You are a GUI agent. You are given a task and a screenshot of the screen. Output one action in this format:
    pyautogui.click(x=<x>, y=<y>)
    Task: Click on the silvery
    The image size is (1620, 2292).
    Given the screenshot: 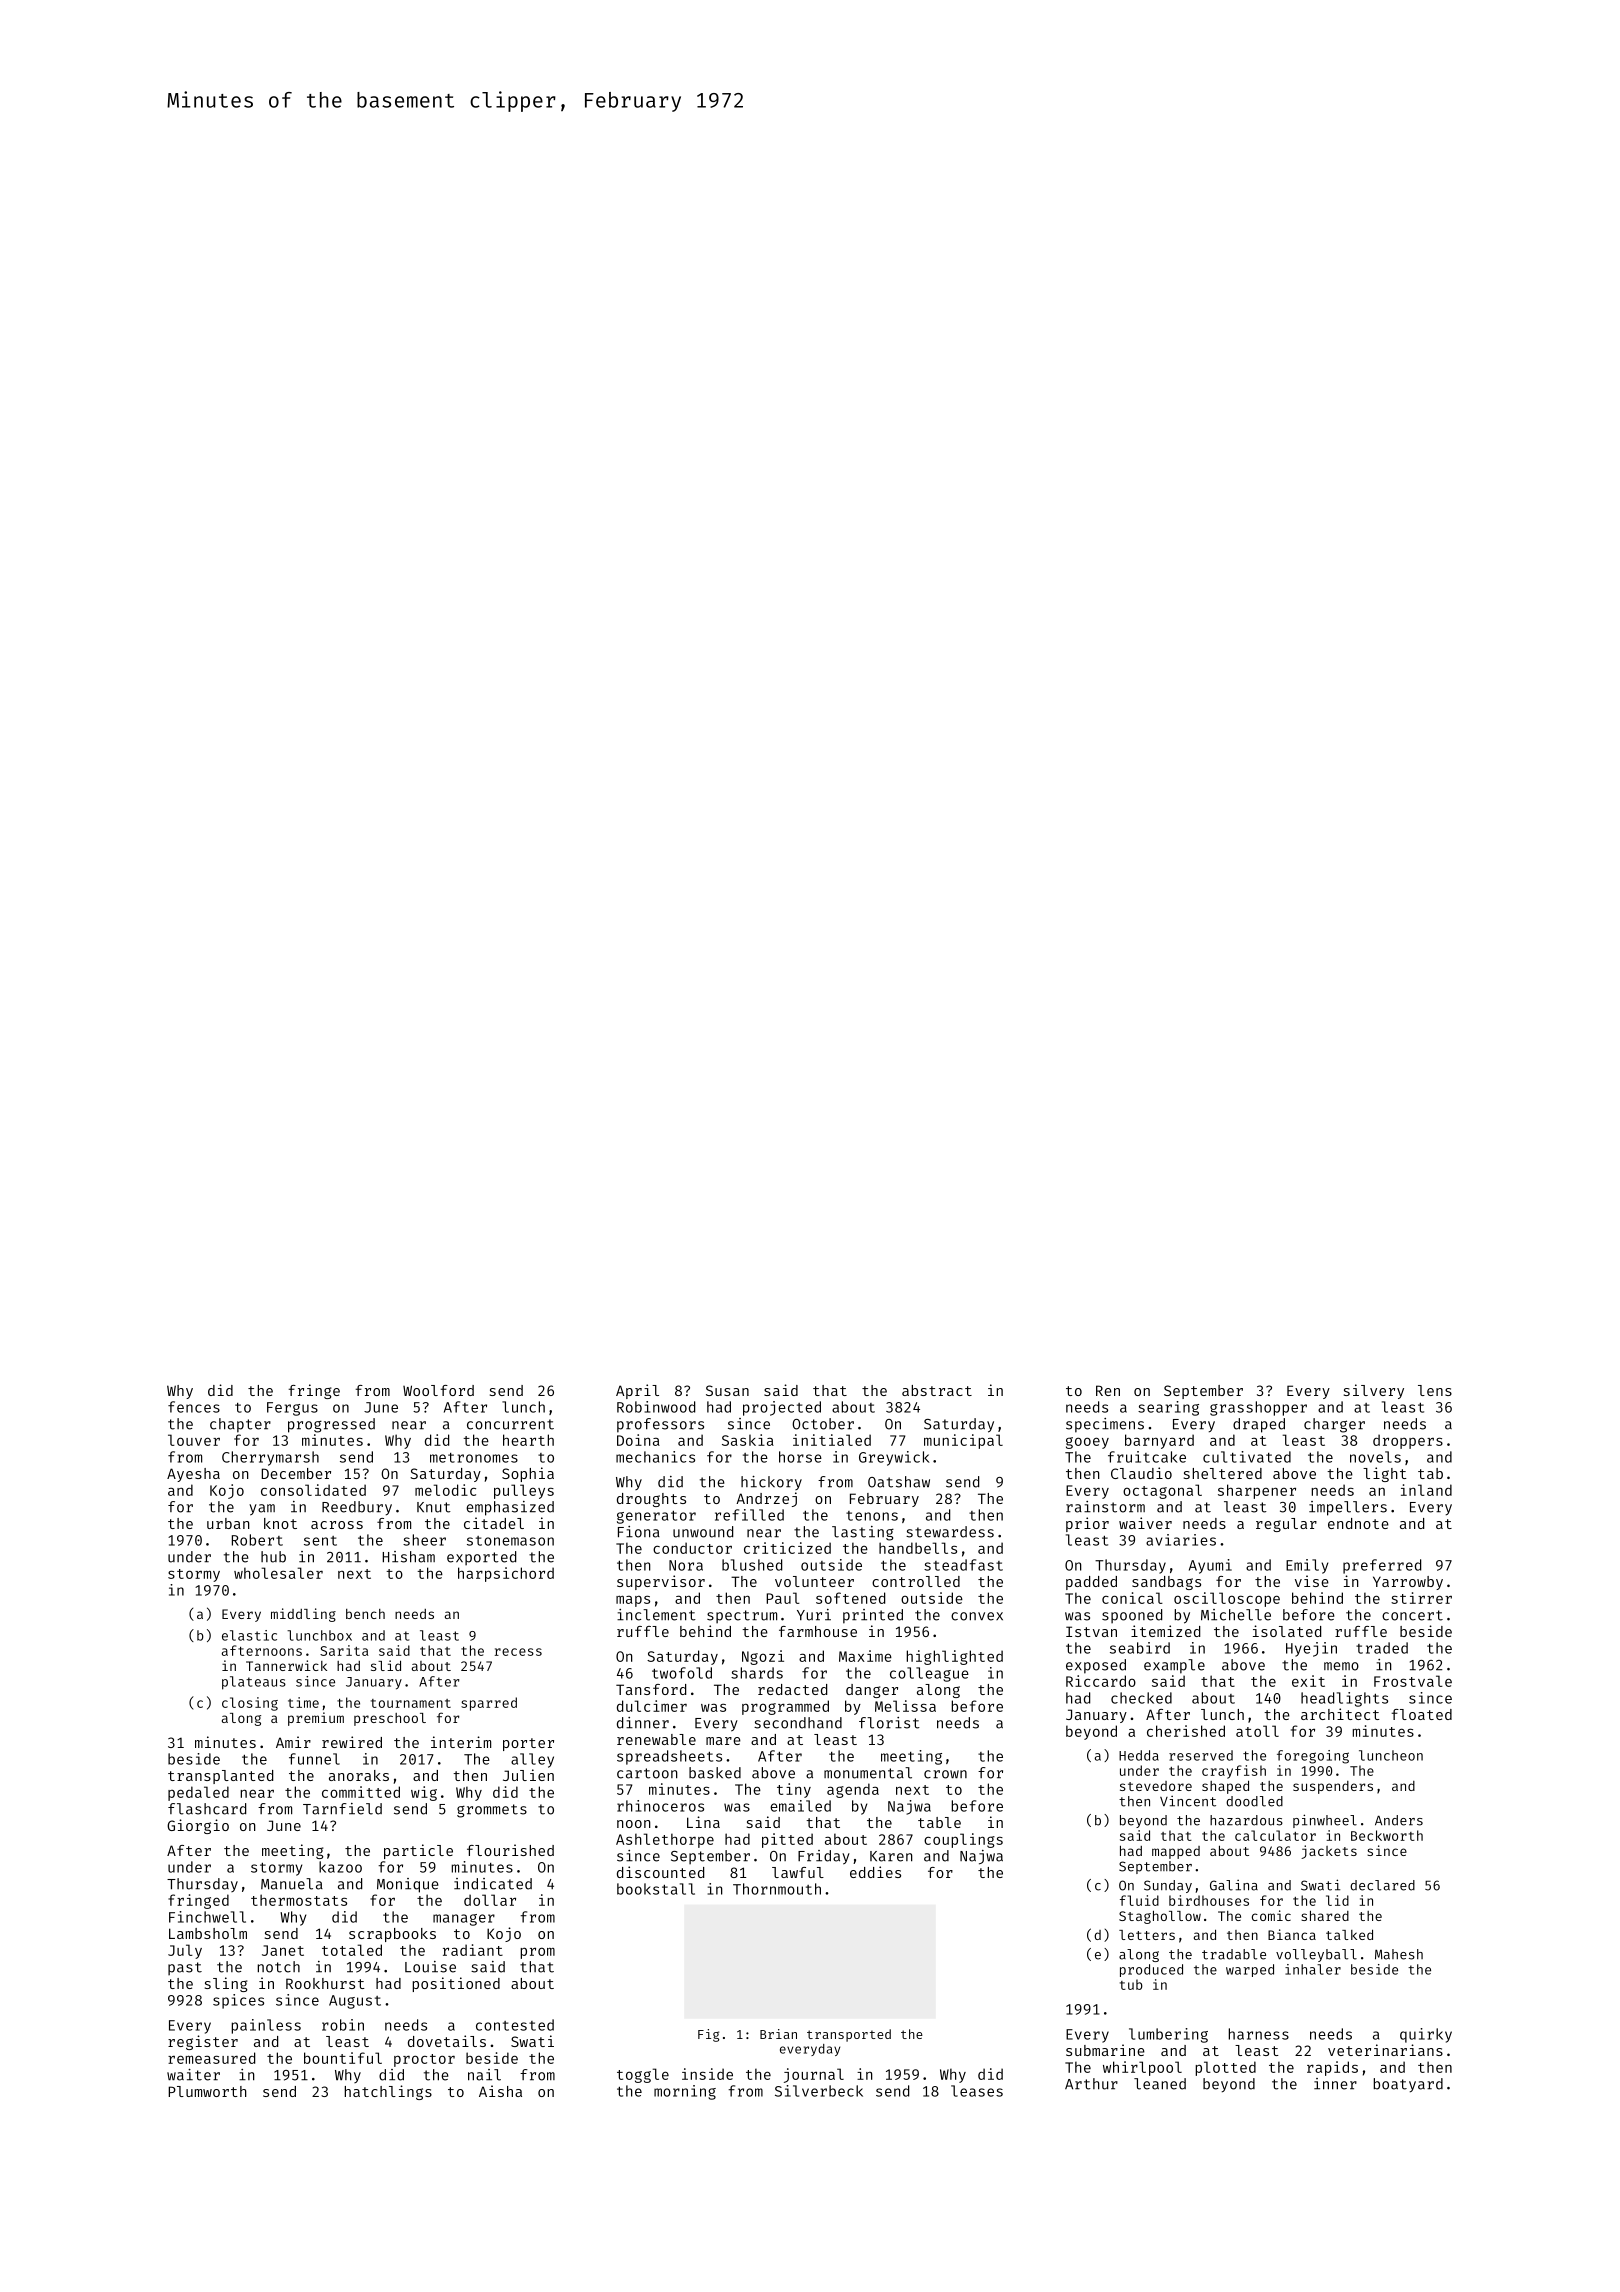 What is the action you would take?
    pyautogui.click(x=1374, y=1391)
